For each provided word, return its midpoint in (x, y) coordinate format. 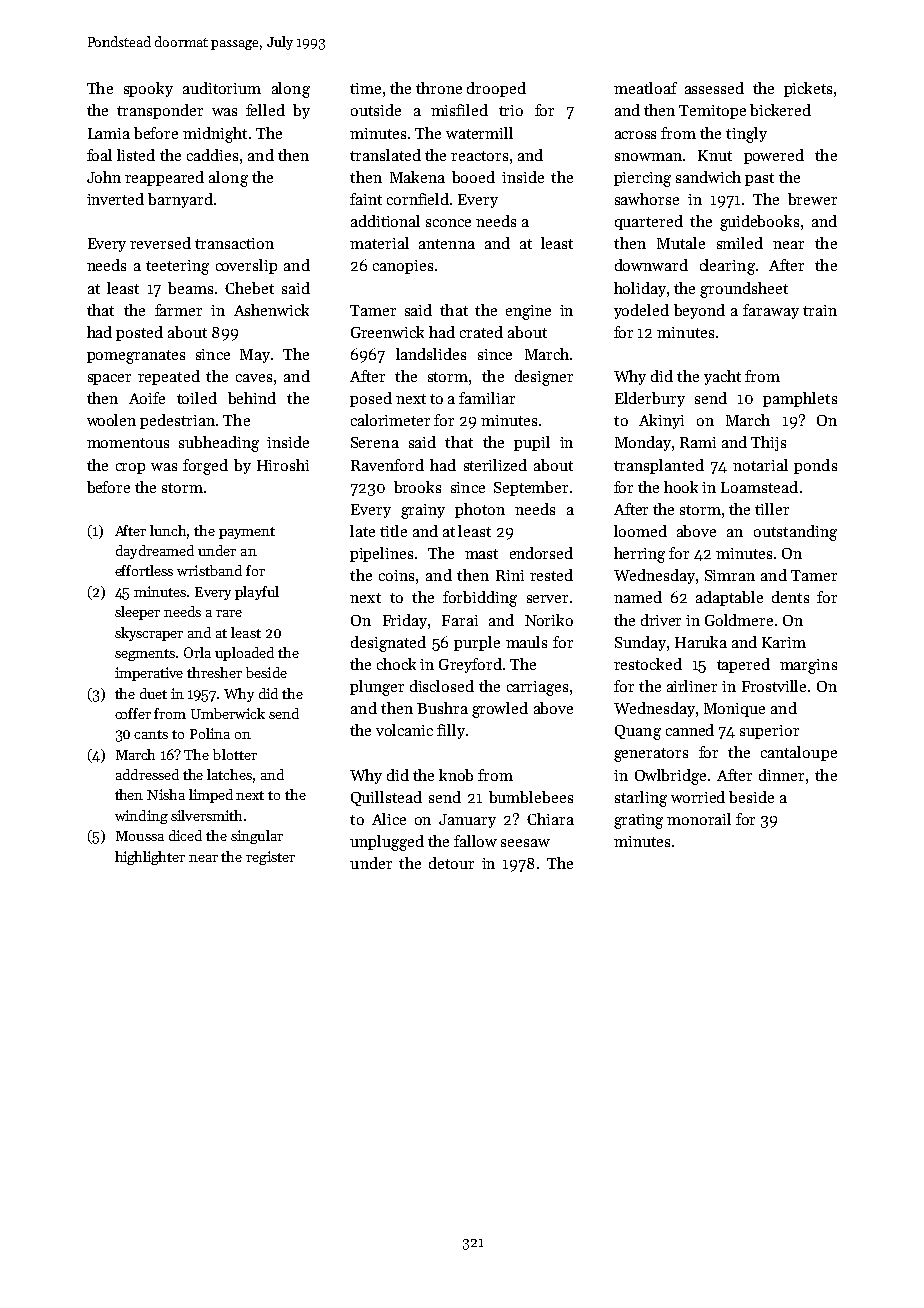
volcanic (404, 730)
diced (185, 835)
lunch (169, 531)
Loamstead (759, 487)
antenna (447, 244)
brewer (812, 199)
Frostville (774, 686)
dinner (781, 775)
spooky (148, 89)
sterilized (495, 465)
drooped (496, 89)
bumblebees (531, 797)
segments (145, 655)
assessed (714, 88)
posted (139, 333)
